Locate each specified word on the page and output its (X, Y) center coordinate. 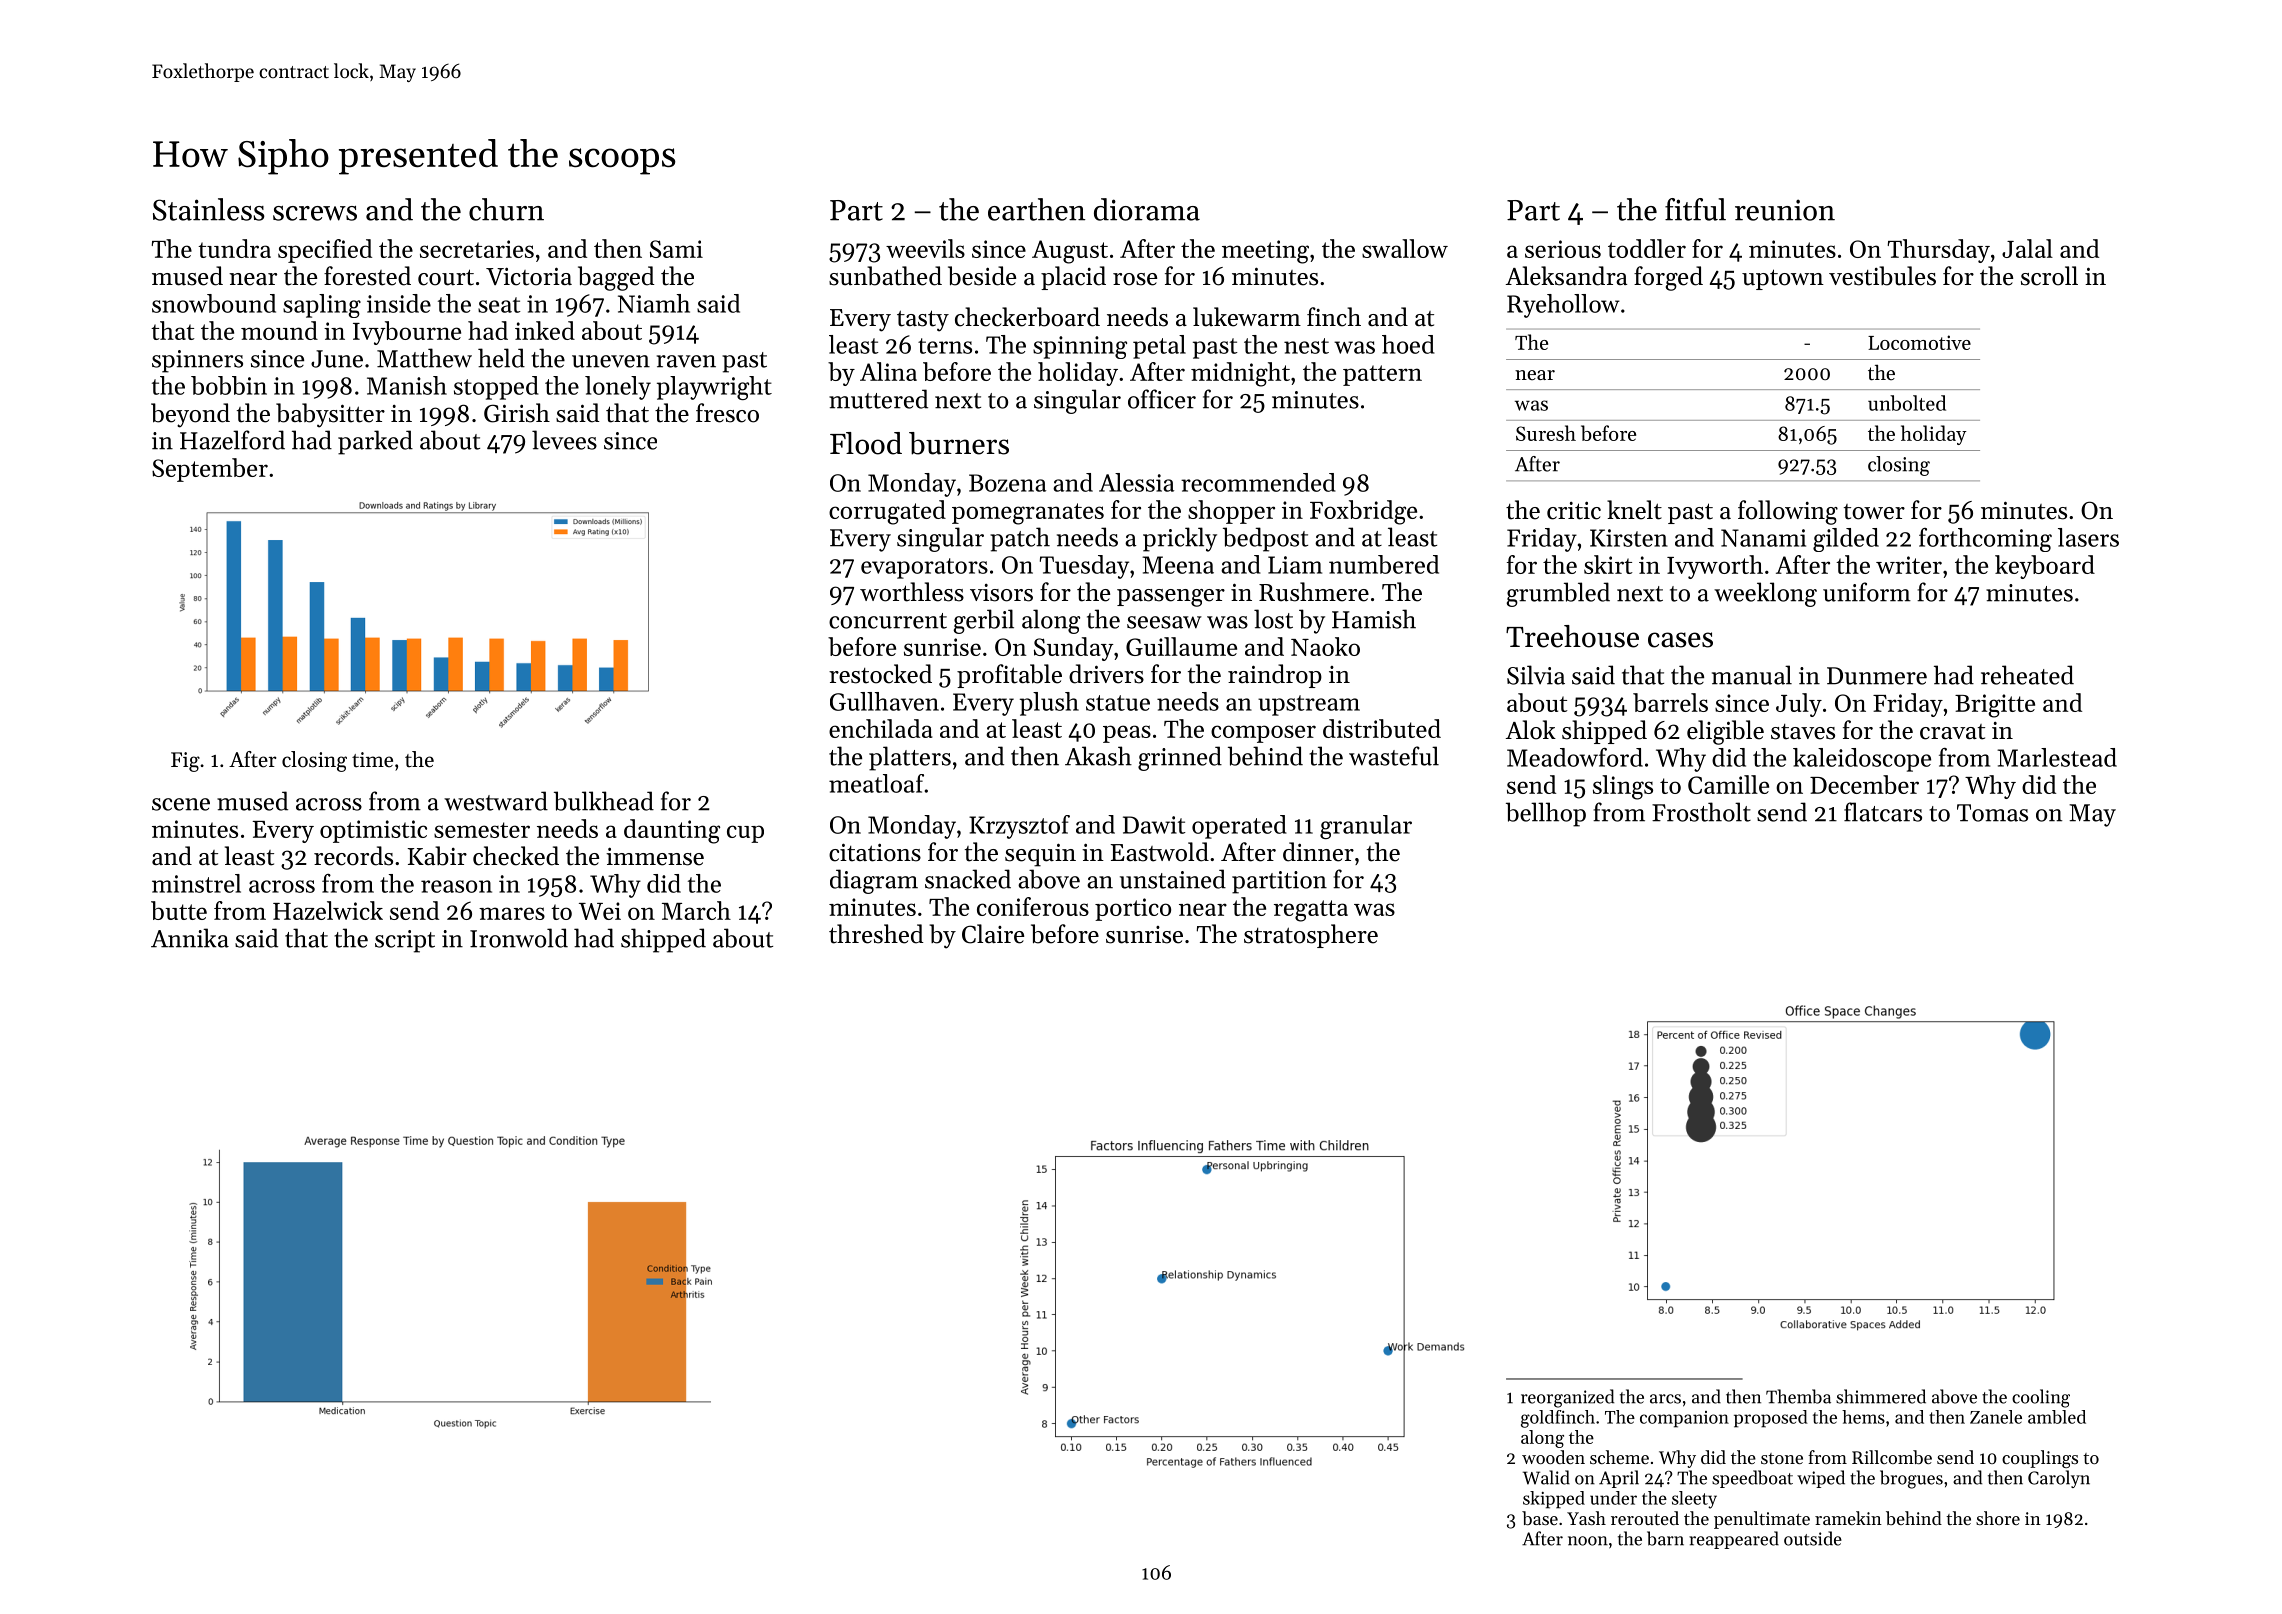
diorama (1147, 209)
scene (181, 804)
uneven (611, 361)
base (1540, 1518)
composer (1263, 734)
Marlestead (2057, 757)
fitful (1695, 209)
